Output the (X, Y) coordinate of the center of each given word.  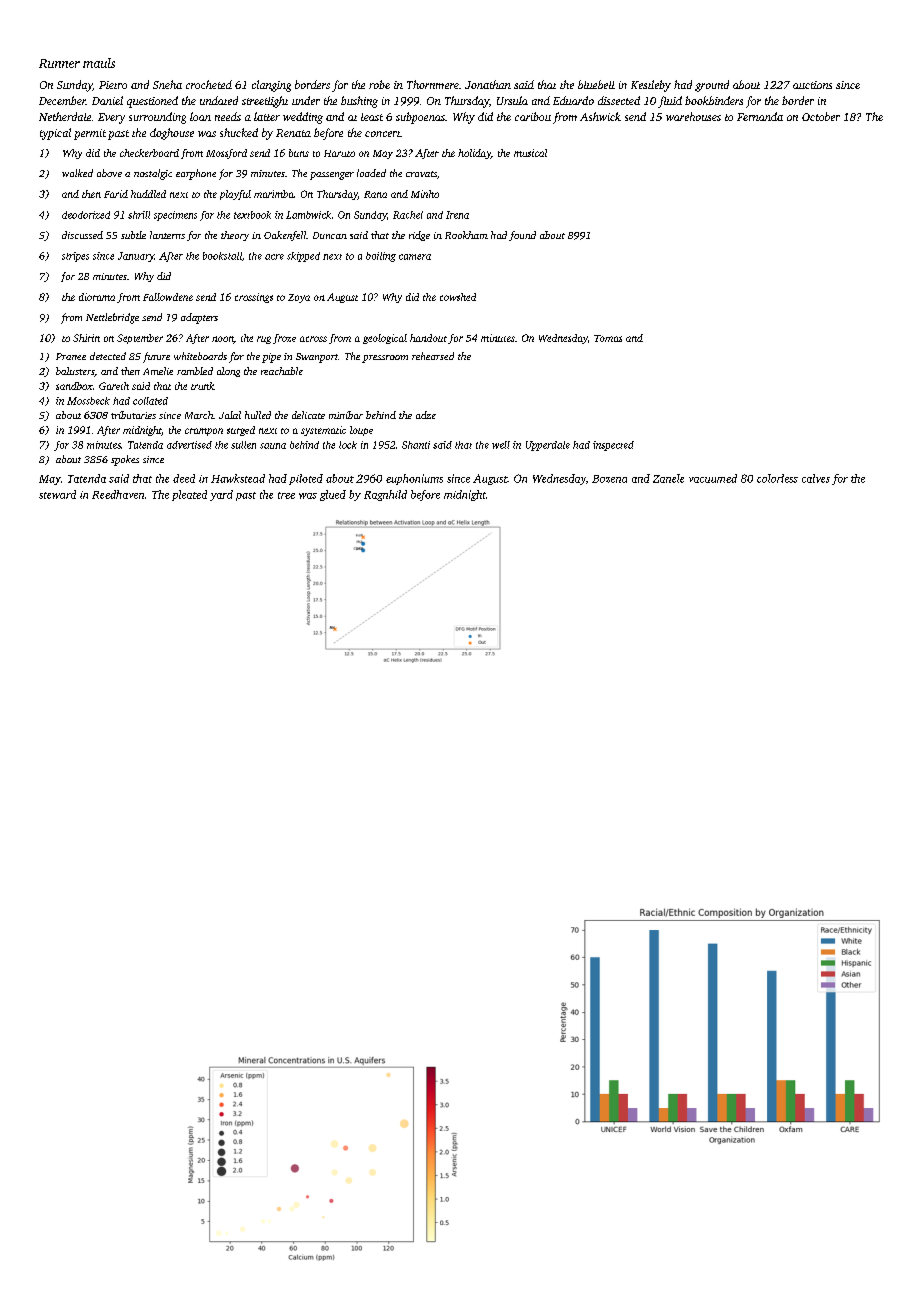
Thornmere (433, 84)
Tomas (608, 338)
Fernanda (760, 116)
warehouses (693, 116)
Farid (116, 194)
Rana (375, 194)
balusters (75, 372)
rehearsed (433, 356)
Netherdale (65, 116)
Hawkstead (238, 478)
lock (348, 445)
